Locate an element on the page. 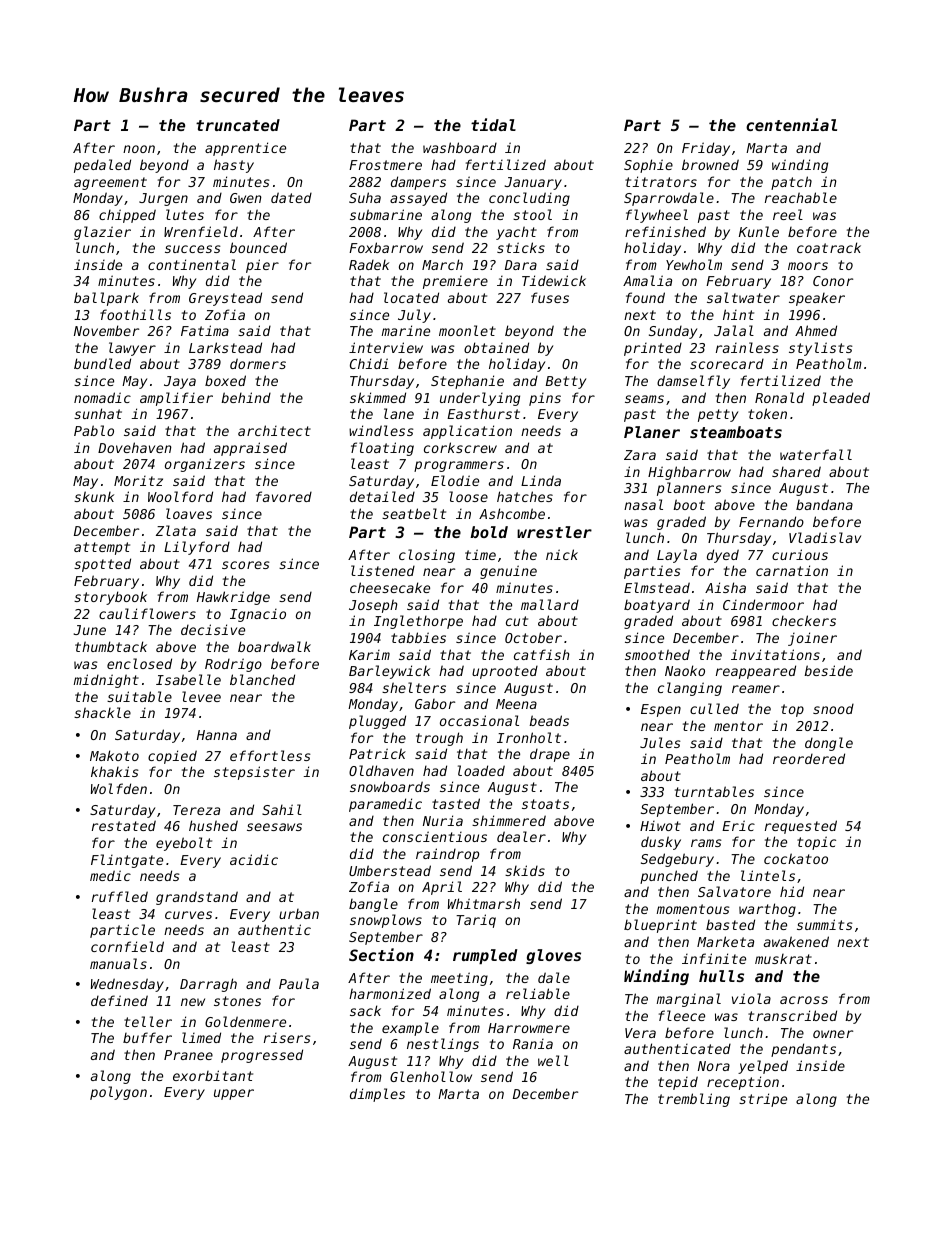 The height and width of the image is (1233, 952). bold is located at coordinates (489, 532).
